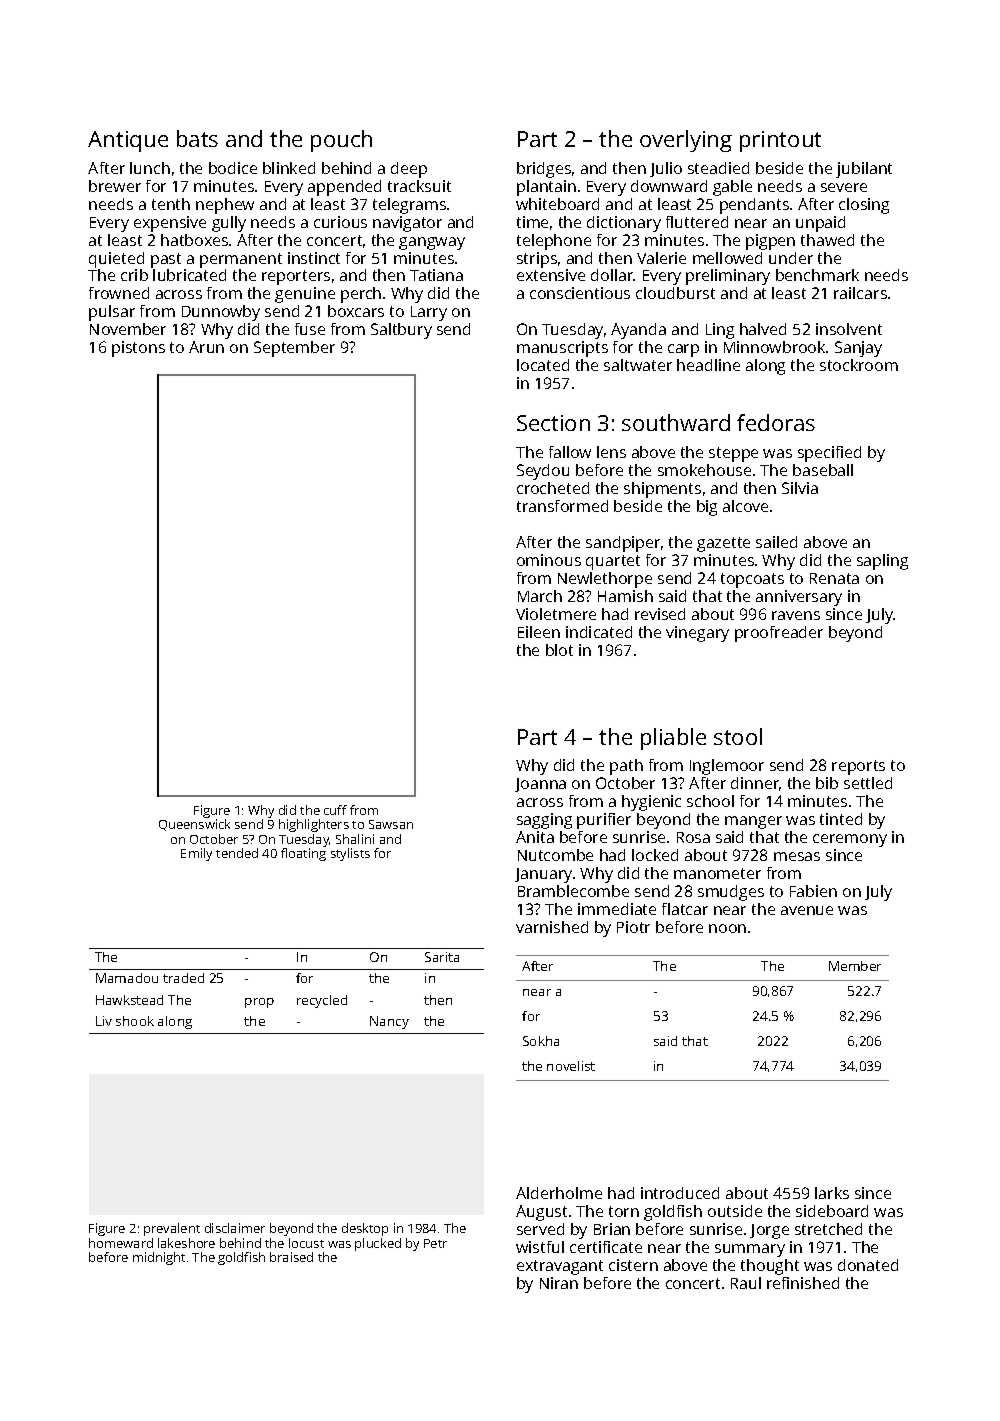 The height and width of the screenshot is (1421, 1000). What do you see at coordinates (683, 350) in the screenshot?
I see `carp` at bounding box center [683, 350].
